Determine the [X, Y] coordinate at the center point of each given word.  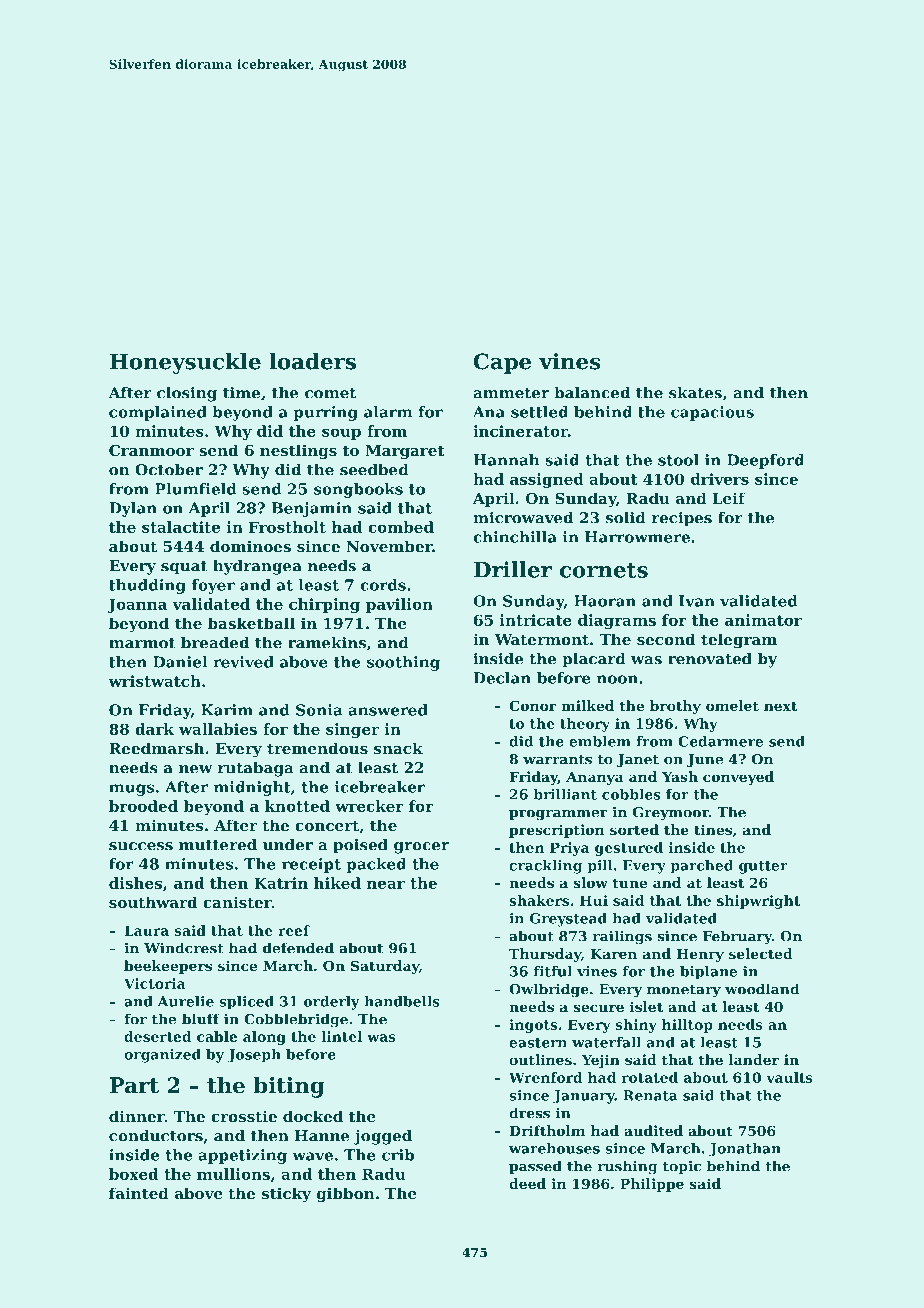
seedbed [374, 469]
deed [527, 1183]
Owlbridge [549, 990]
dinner [137, 1116]
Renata [650, 1095]
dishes [135, 883]
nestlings [298, 452]
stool [678, 460]
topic [682, 1167]
